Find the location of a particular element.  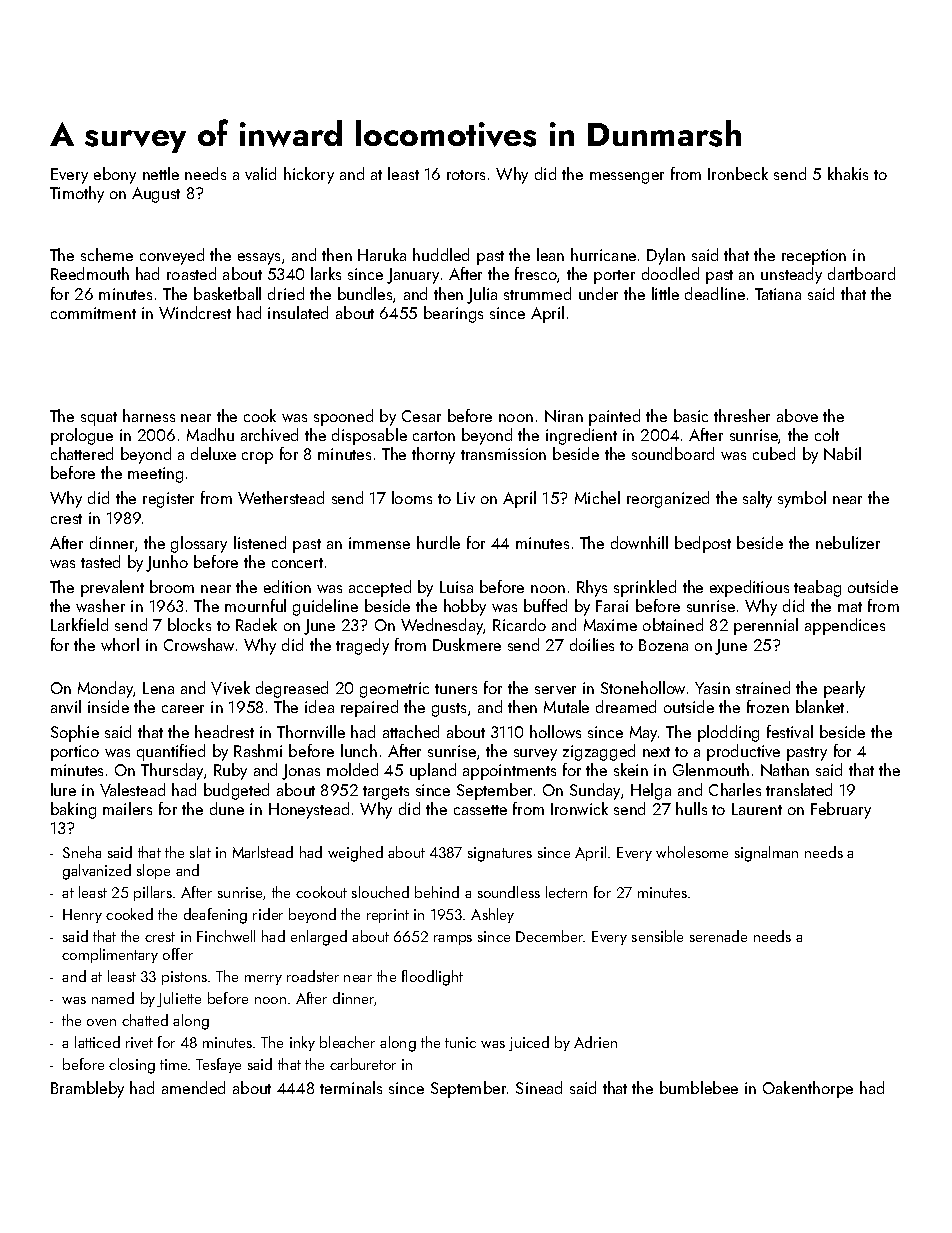

Rashmi is located at coordinates (258, 750).
